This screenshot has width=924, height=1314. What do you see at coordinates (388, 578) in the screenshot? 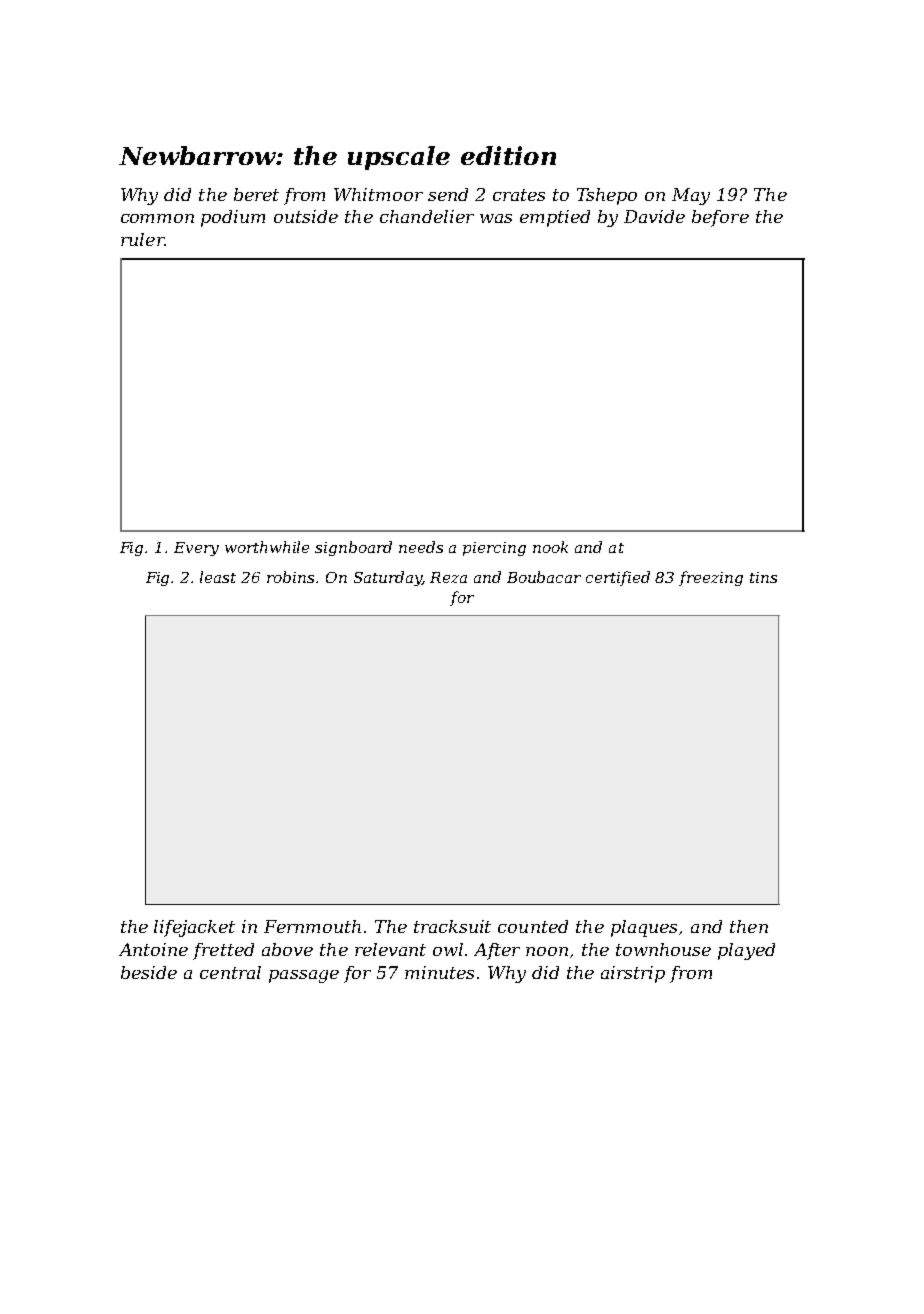
I see `Saturday` at bounding box center [388, 578].
